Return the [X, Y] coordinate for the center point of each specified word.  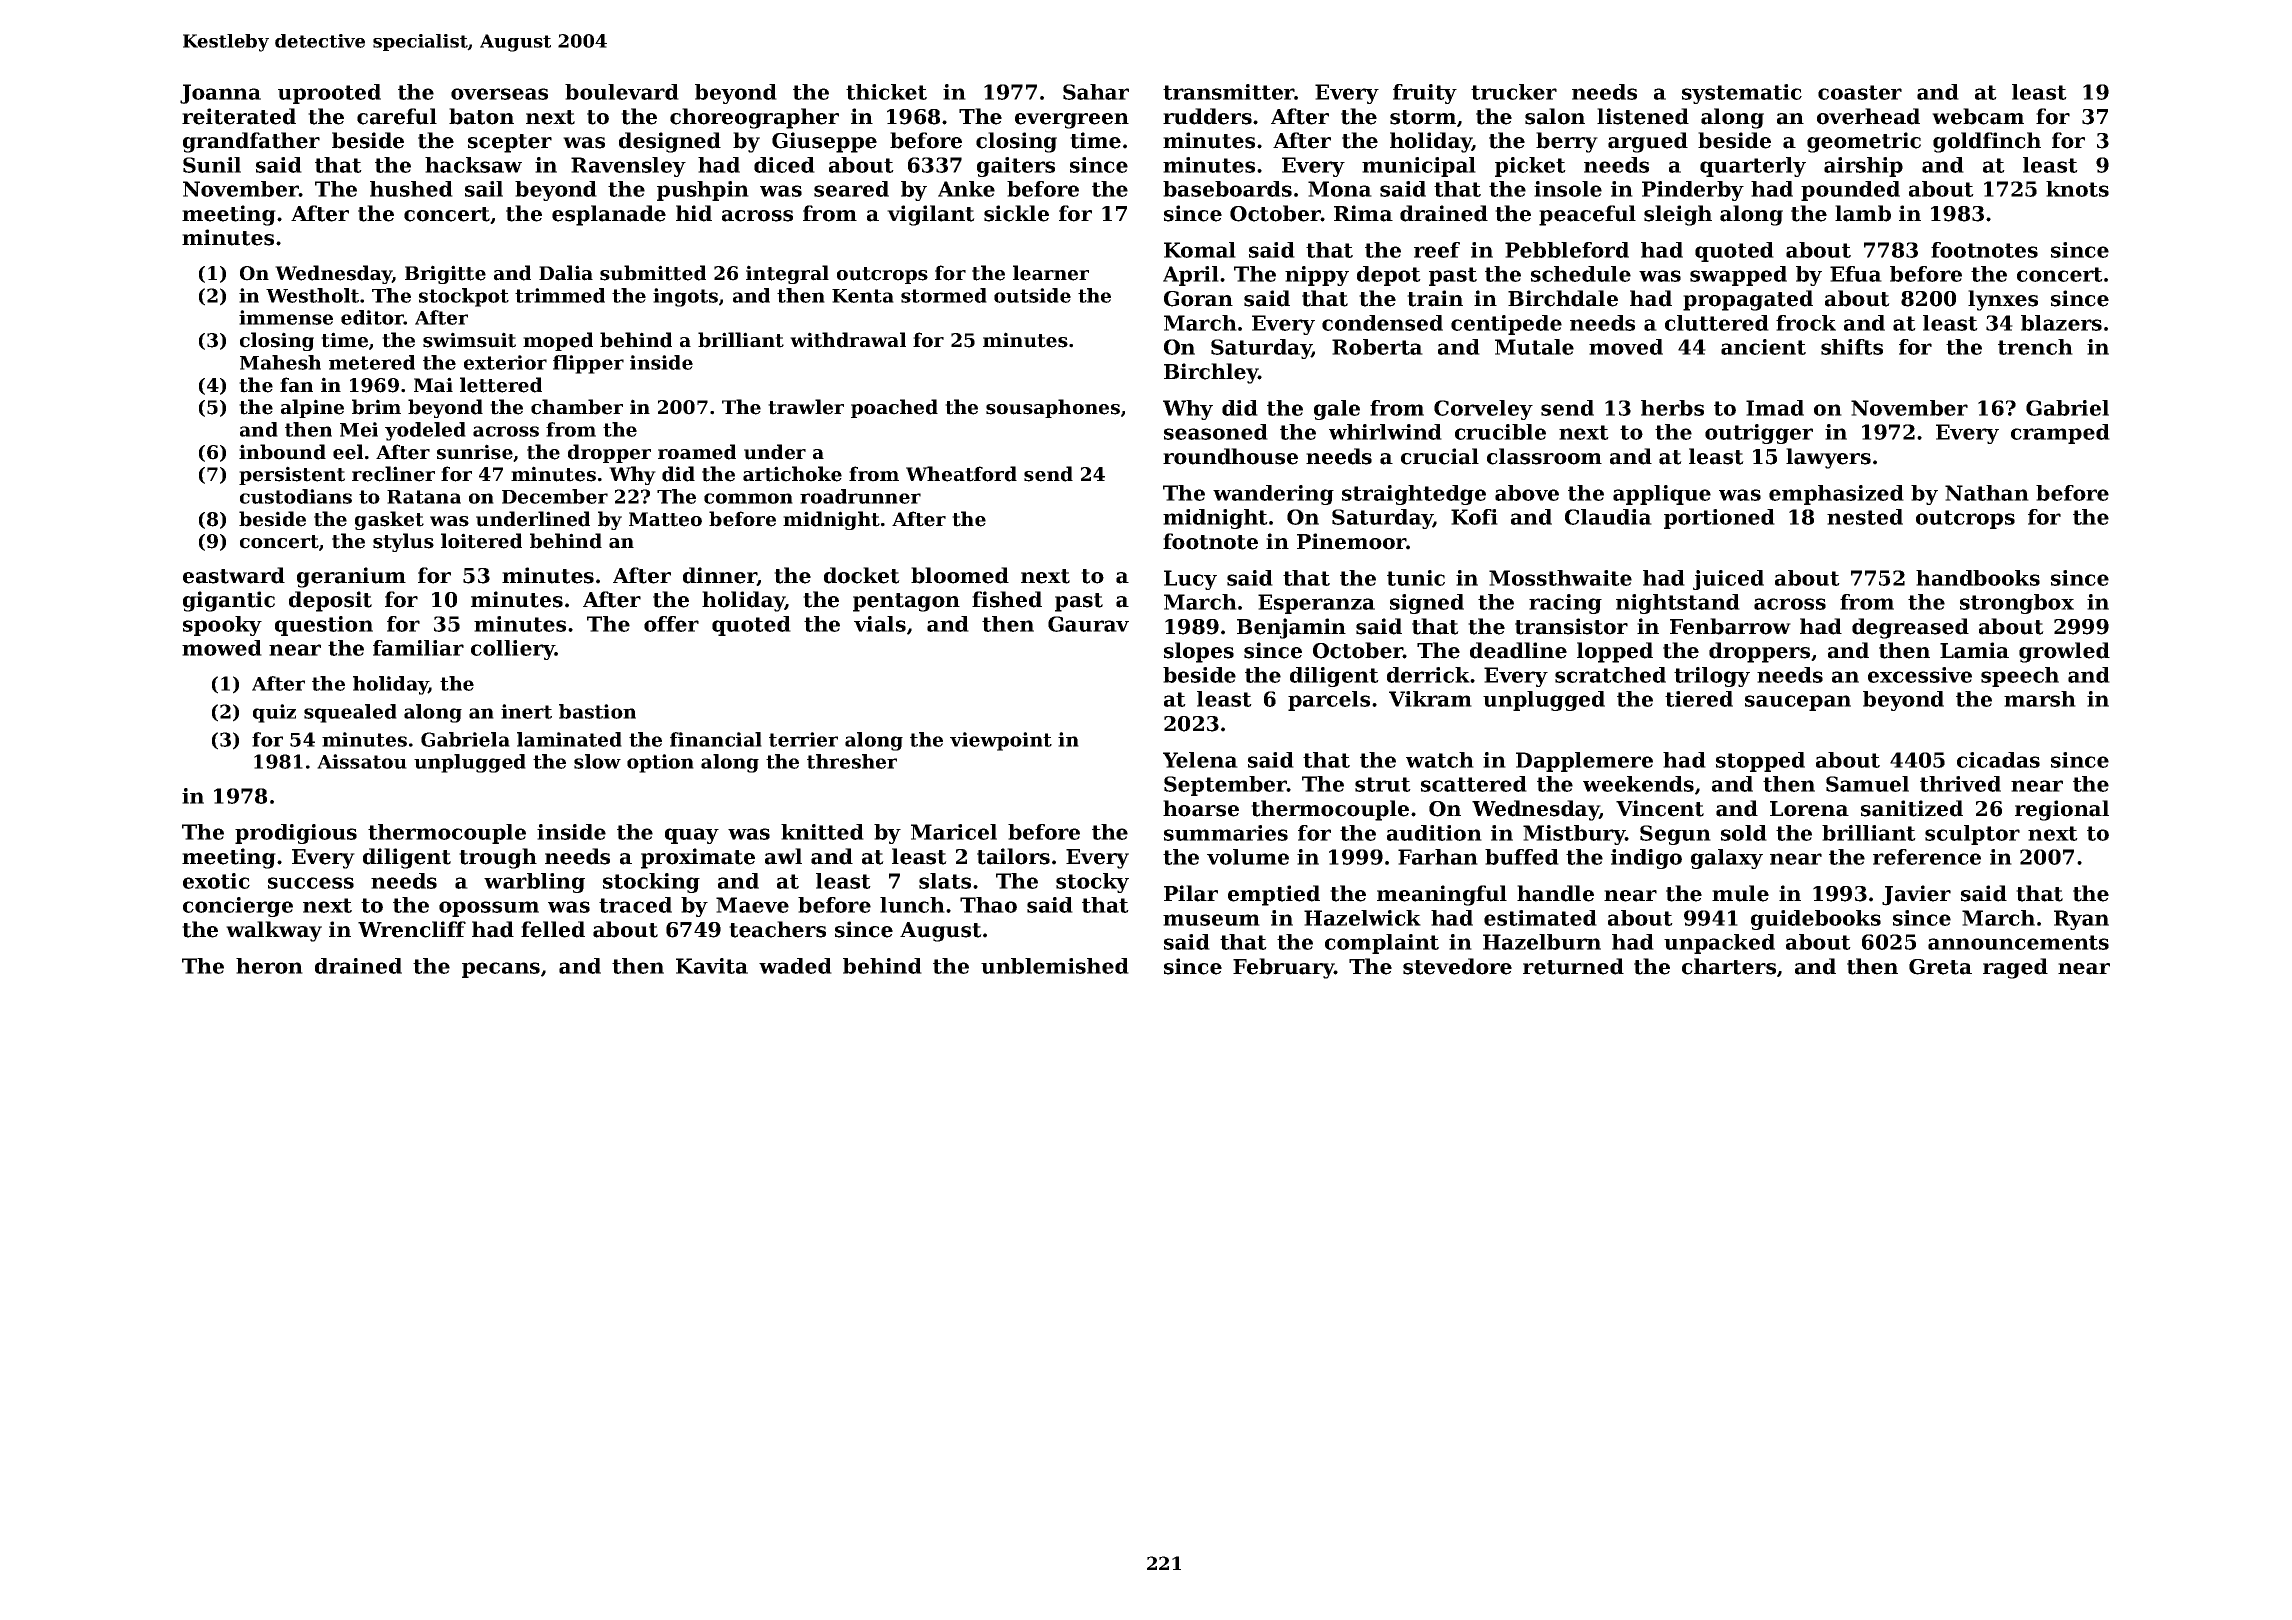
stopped [1760, 762]
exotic [216, 881]
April [1191, 276]
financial [716, 739]
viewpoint [1001, 741]
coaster [1860, 92]
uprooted [329, 94]
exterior [505, 362]
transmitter [1229, 92]
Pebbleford [1567, 250]
